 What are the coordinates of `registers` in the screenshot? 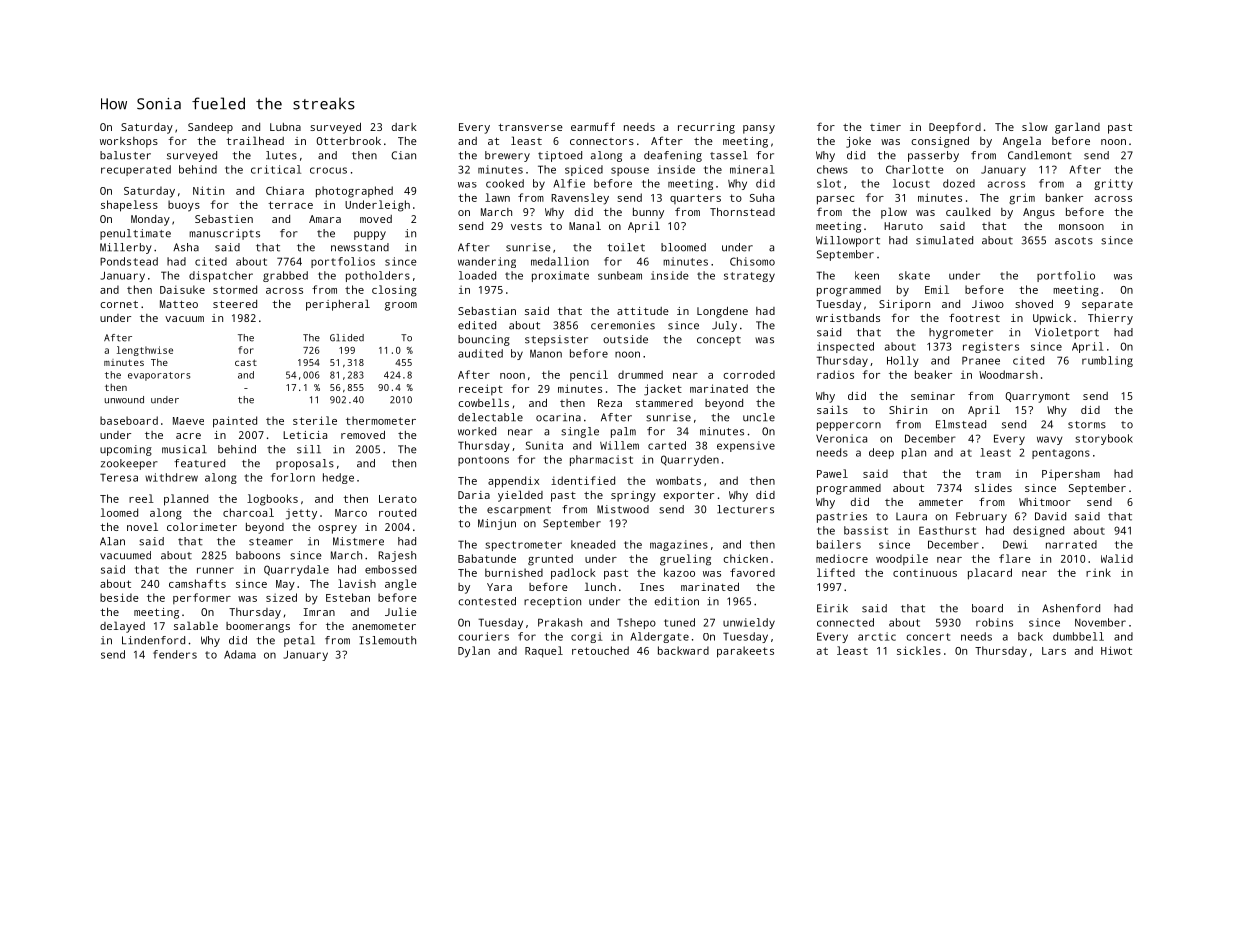 It's located at (991, 347).
